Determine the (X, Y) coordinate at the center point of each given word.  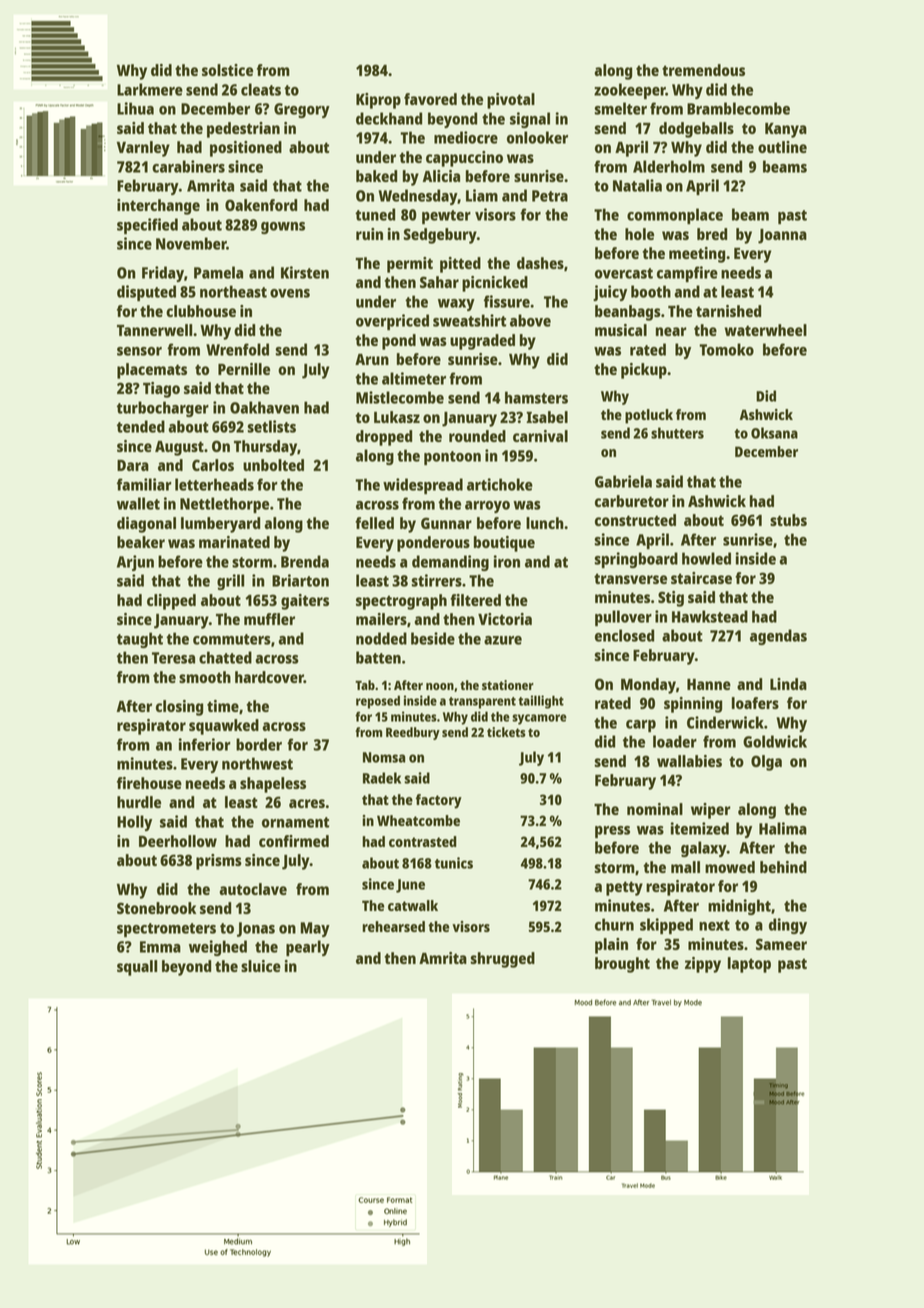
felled (374, 523)
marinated (234, 542)
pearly (308, 948)
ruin (369, 234)
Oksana (774, 433)
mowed (730, 867)
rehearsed (393, 926)
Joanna (782, 236)
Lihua (135, 108)
